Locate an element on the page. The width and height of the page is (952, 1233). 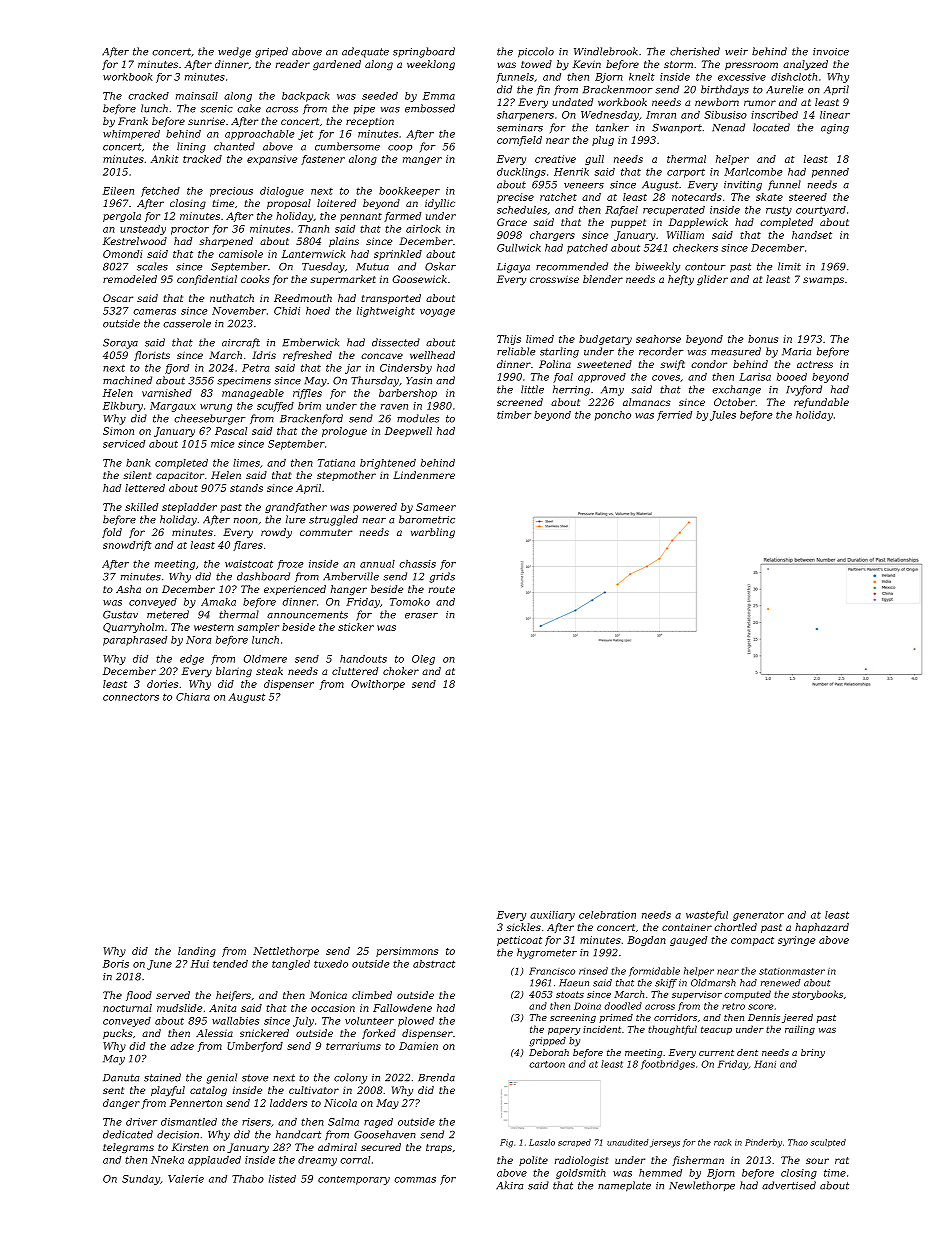
sprinkled is located at coordinates (398, 255).
